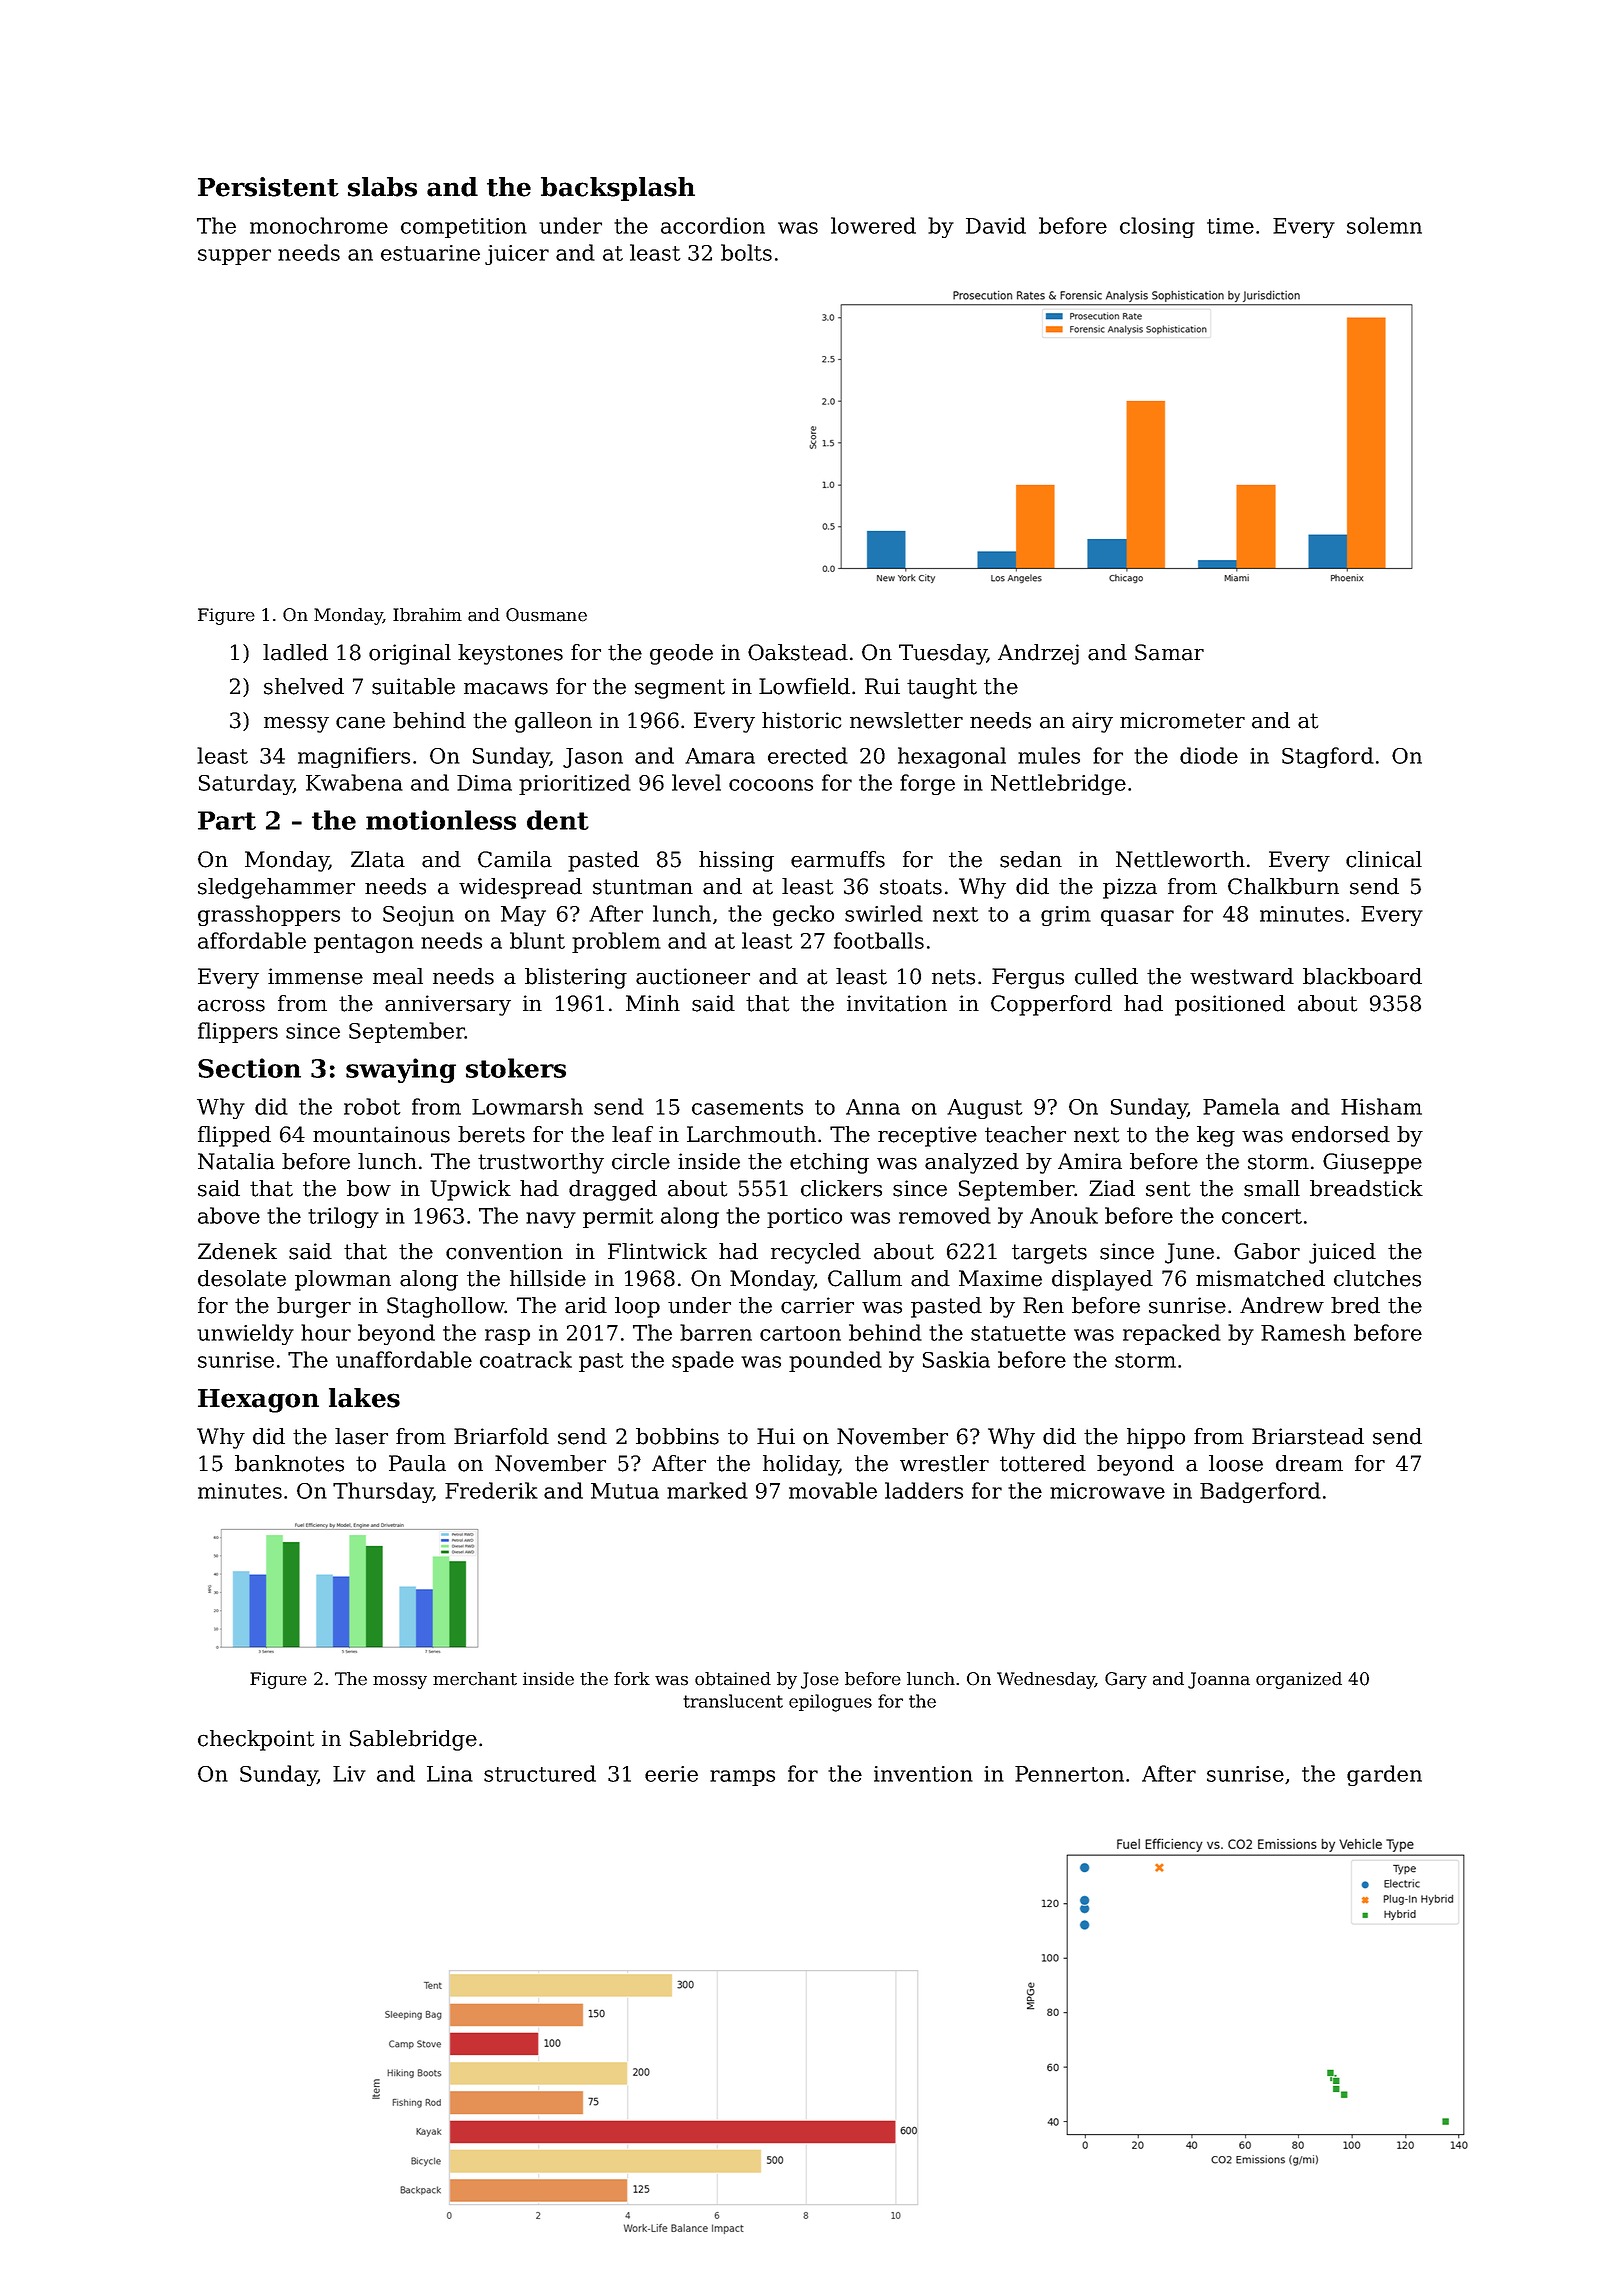  I want to click on David, so click(996, 225).
